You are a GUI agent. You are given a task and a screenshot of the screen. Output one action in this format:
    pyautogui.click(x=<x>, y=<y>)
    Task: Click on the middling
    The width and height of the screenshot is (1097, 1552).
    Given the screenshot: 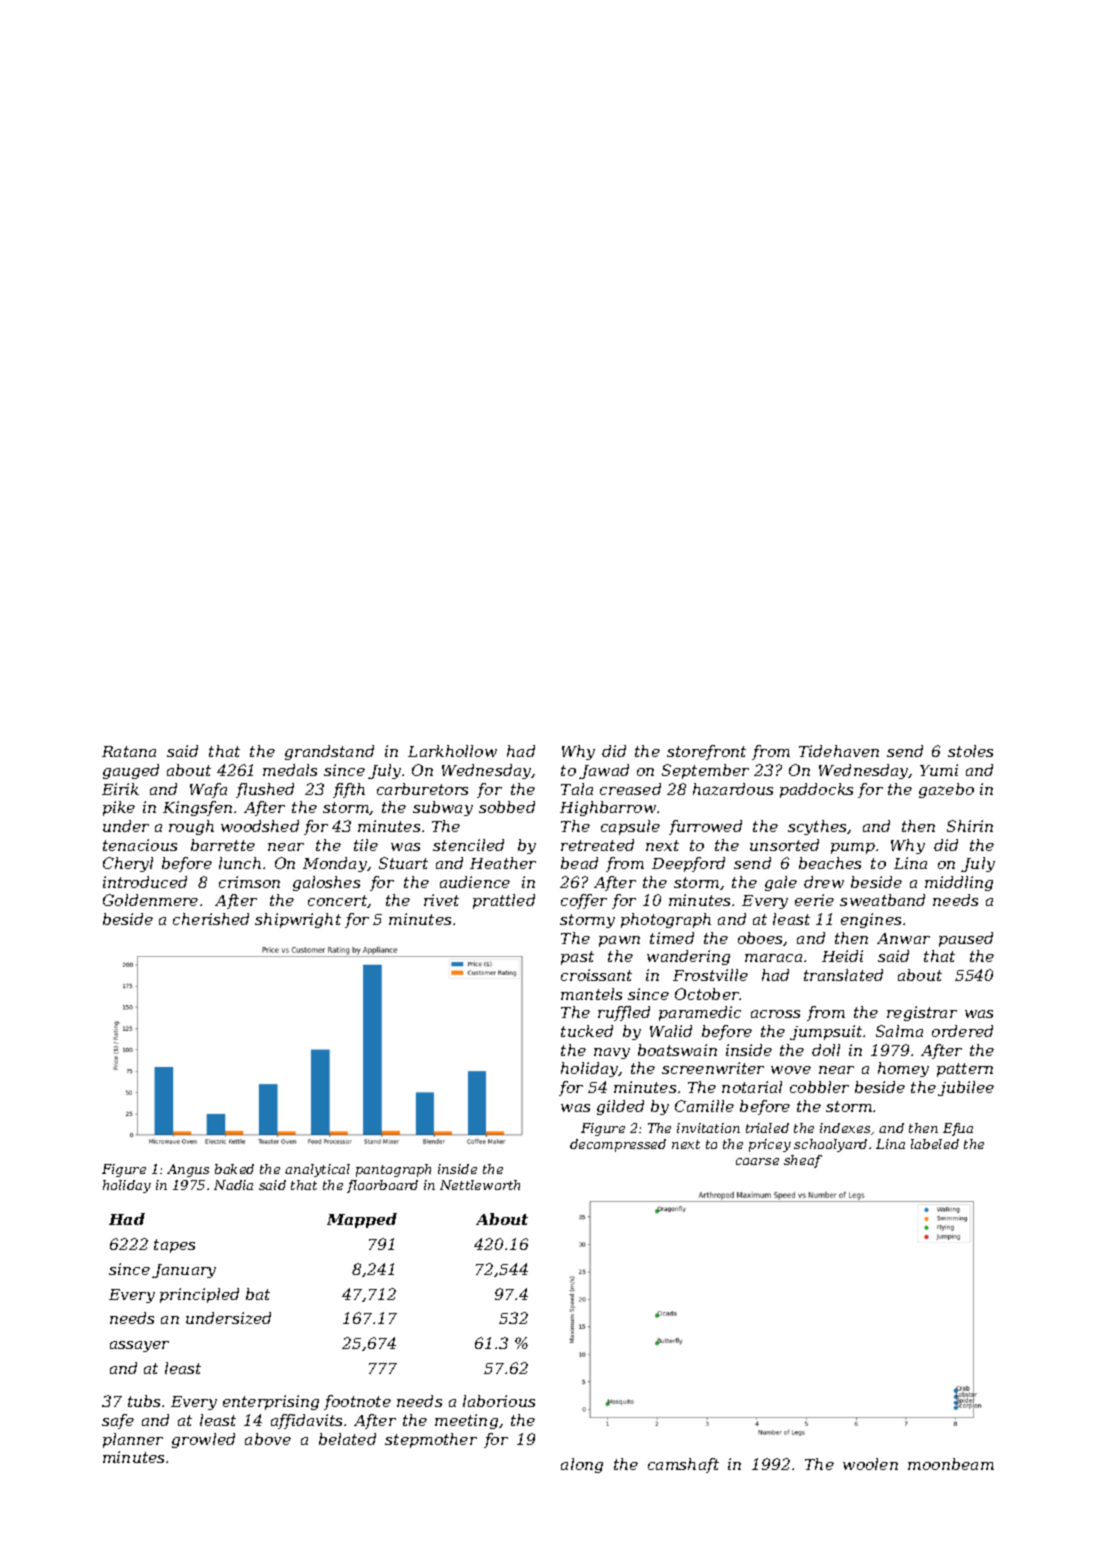 What is the action you would take?
    pyautogui.click(x=959, y=883)
